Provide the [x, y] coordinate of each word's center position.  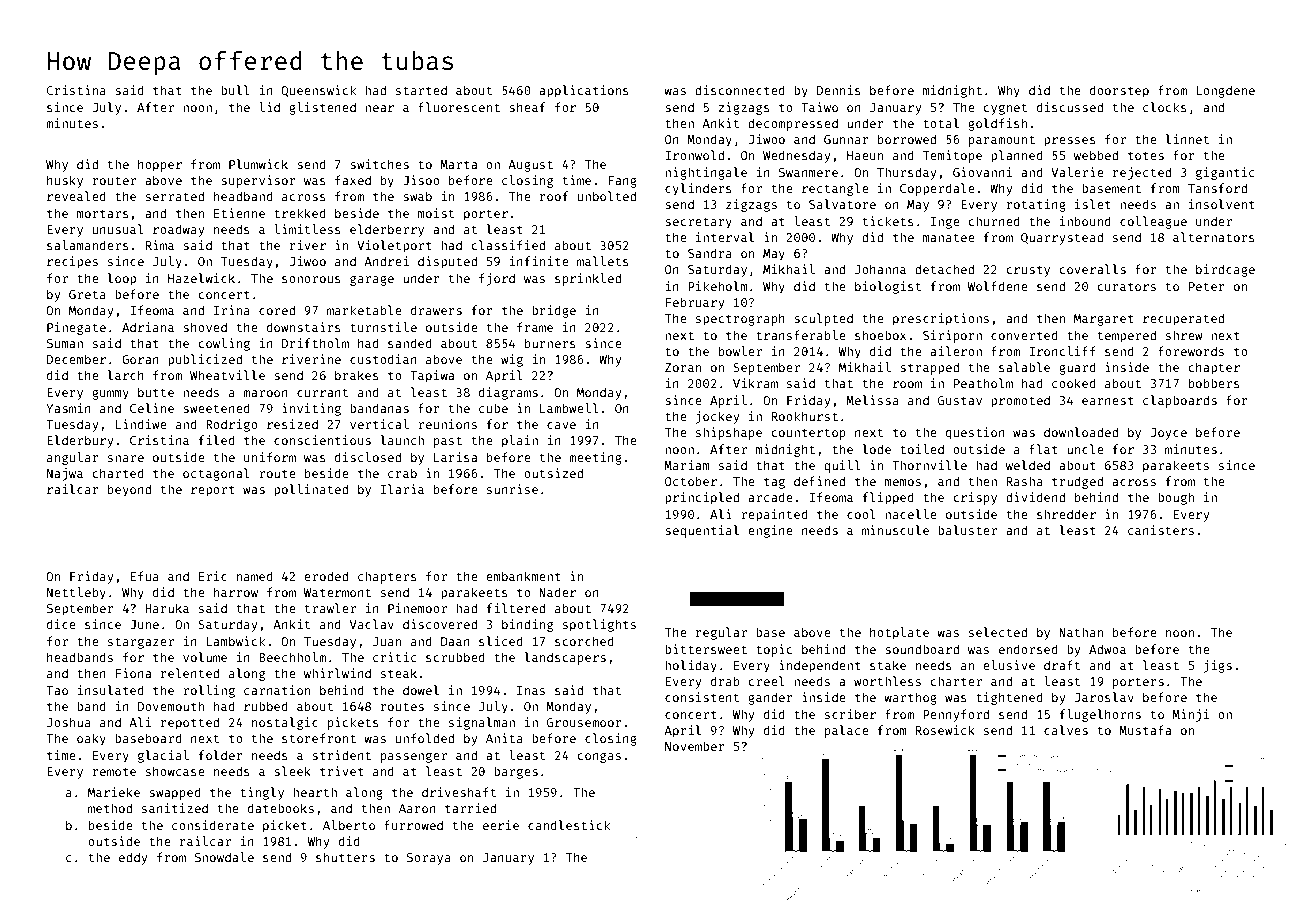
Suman [65, 343]
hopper [160, 165]
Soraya [429, 859]
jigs [1218, 666]
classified [508, 245]
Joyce [1169, 434]
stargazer [141, 643]
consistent [702, 697]
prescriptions [941, 319]
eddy [133, 858]
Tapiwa [432, 376]
